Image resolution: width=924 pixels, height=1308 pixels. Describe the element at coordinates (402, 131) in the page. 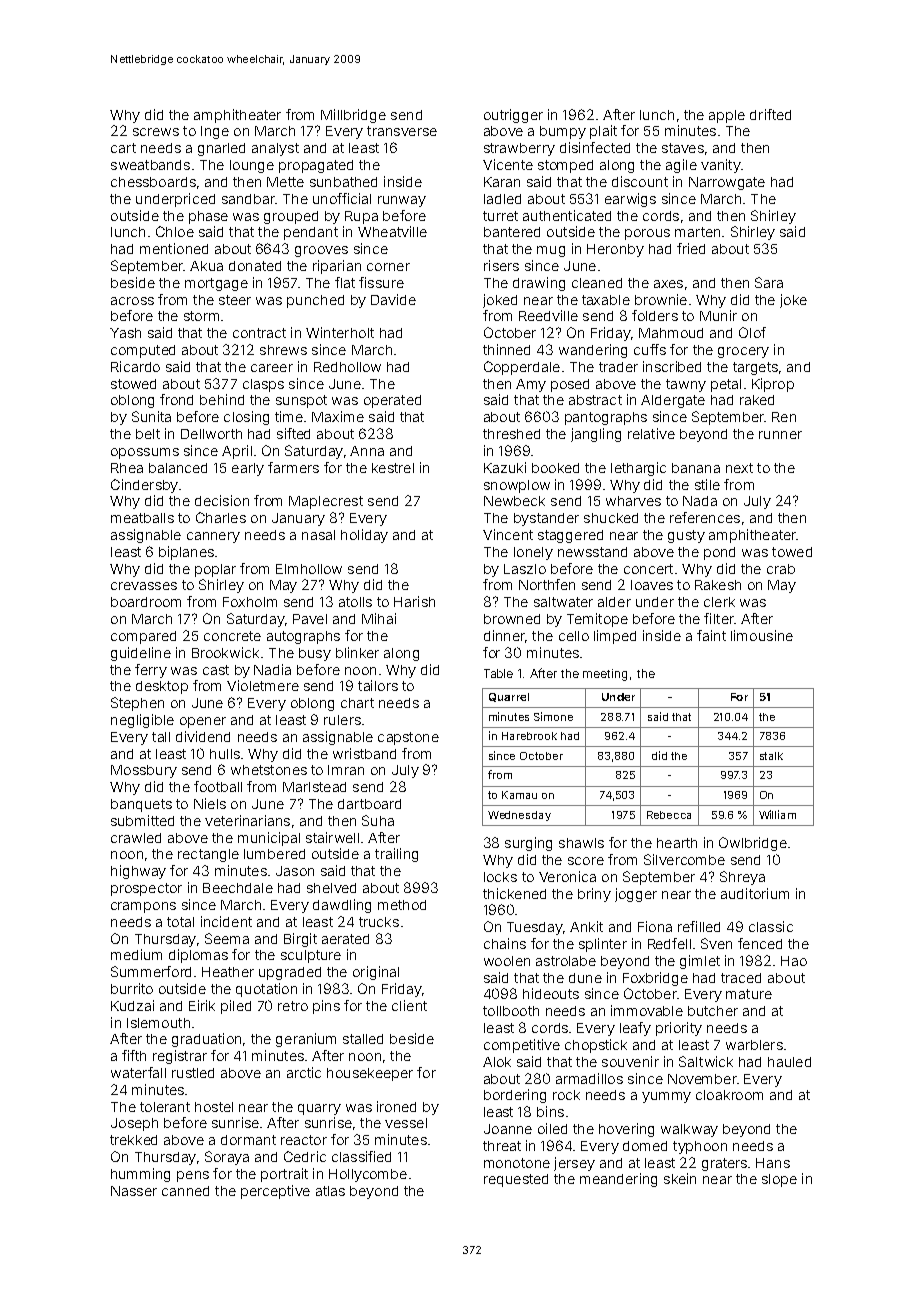

I see `transverse` at that location.
